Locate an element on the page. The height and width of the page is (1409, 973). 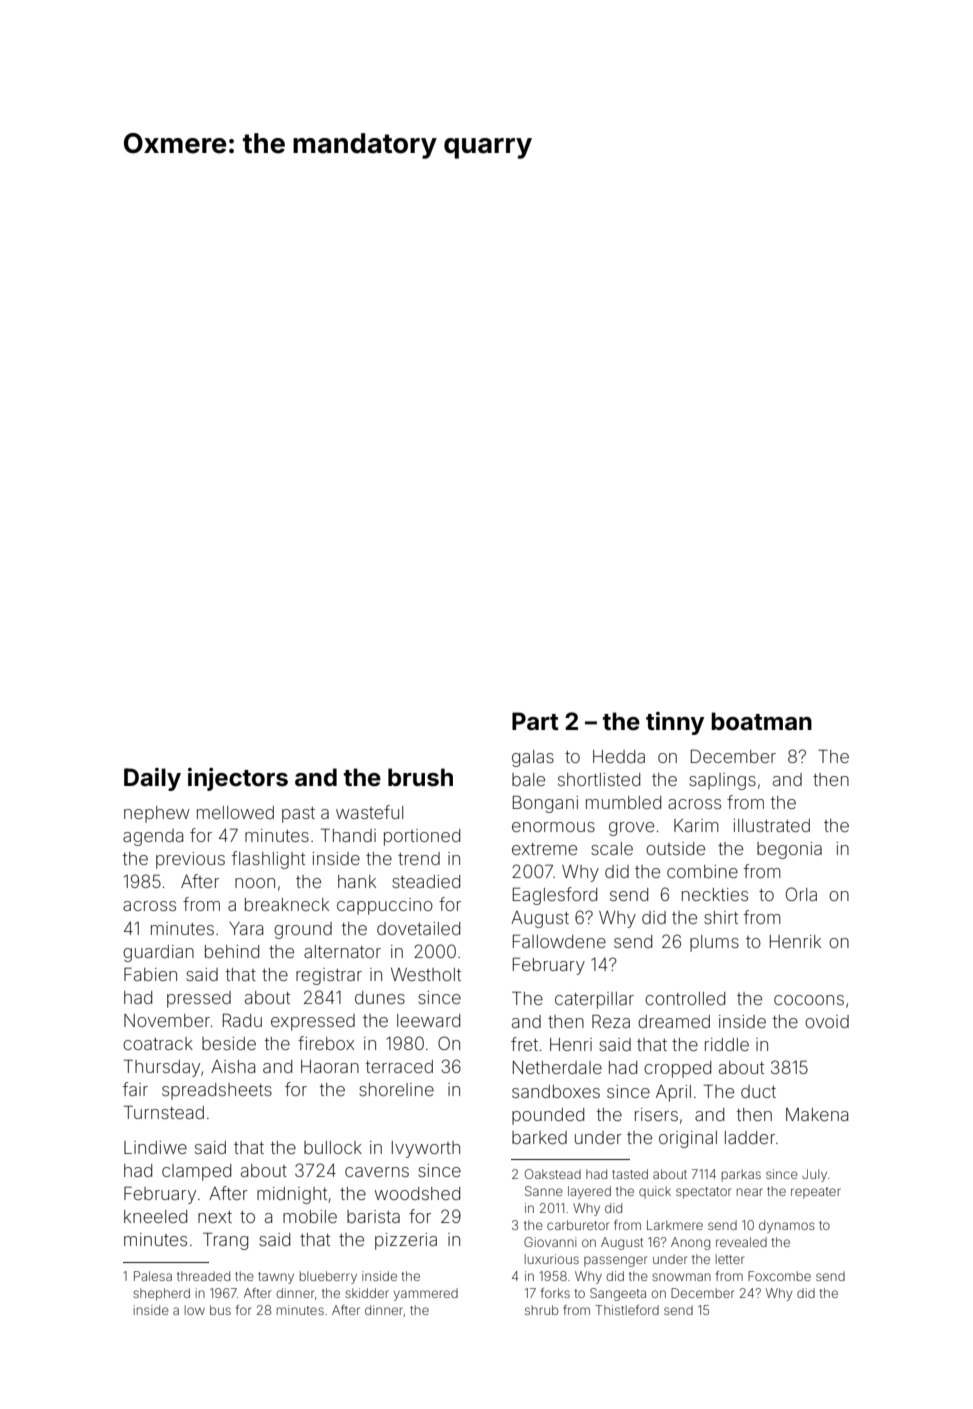
illustrated is located at coordinates (771, 825).
